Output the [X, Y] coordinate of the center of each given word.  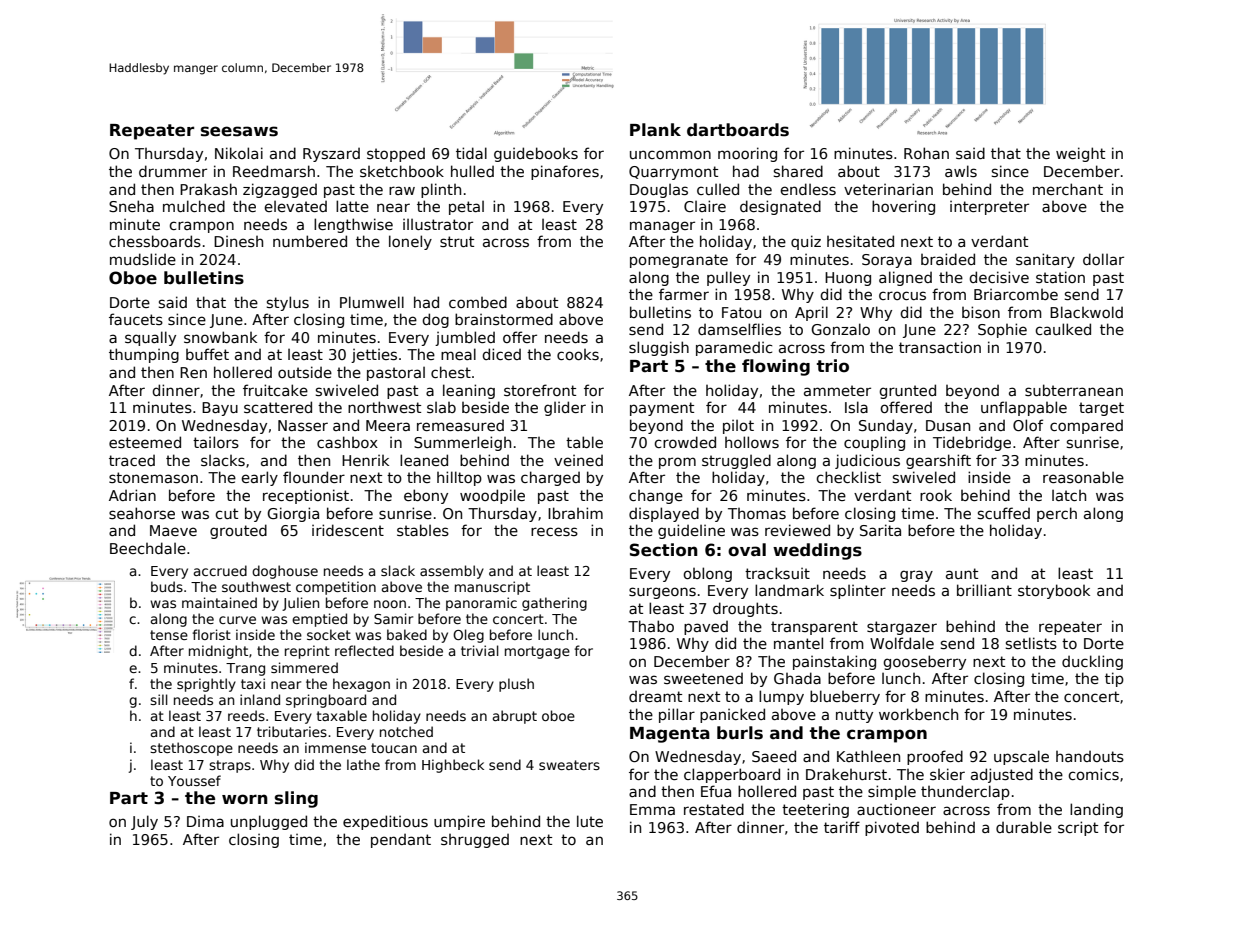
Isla [856, 407]
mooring [747, 154]
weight [1080, 154]
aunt [962, 573]
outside [305, 372]
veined [578, 460]
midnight [218, 652]
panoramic [481, 604]
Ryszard [331, 155]
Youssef [194, 780]
